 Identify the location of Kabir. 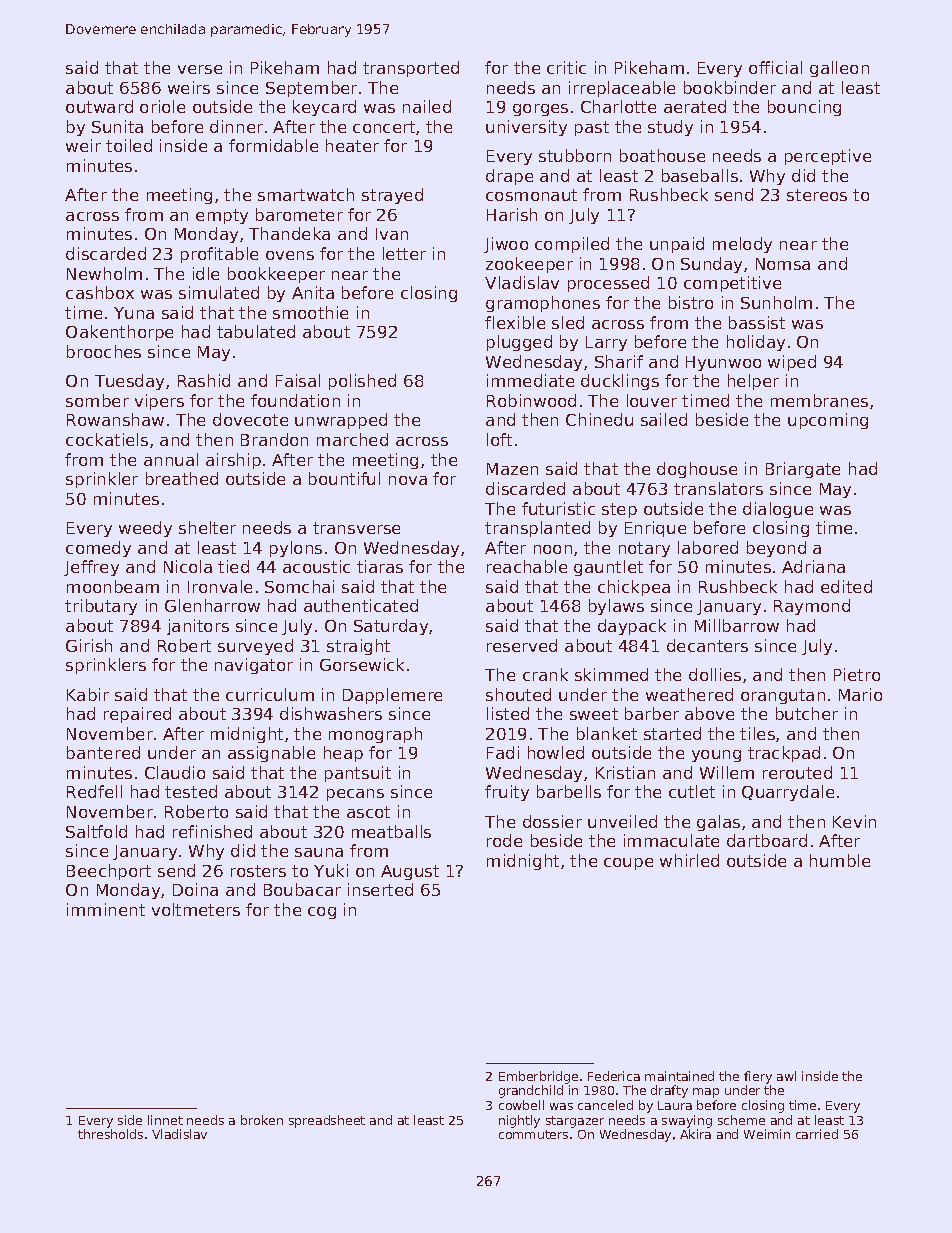
(88, 694).
